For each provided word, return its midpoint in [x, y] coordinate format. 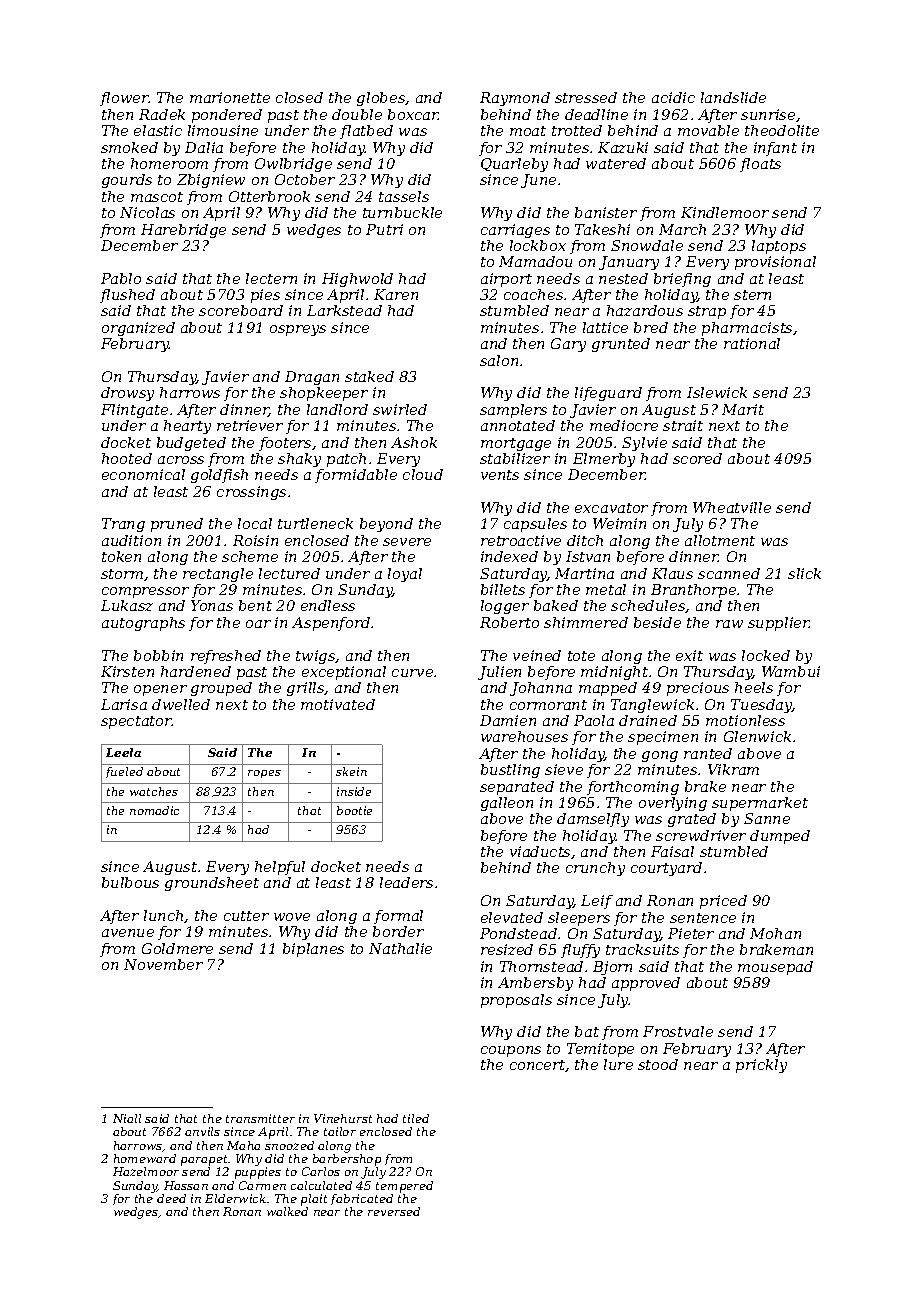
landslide [733, 97]
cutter [246, 916]
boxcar [413, 114]
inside [354, 791]
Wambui [791, 671]
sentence [703, 918]
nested [623, 278]
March [682, 229]
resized [507, 949]
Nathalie [400, 948]
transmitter [260, 1118]
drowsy [127, 394]
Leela [123, 752]
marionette [230, 97]
